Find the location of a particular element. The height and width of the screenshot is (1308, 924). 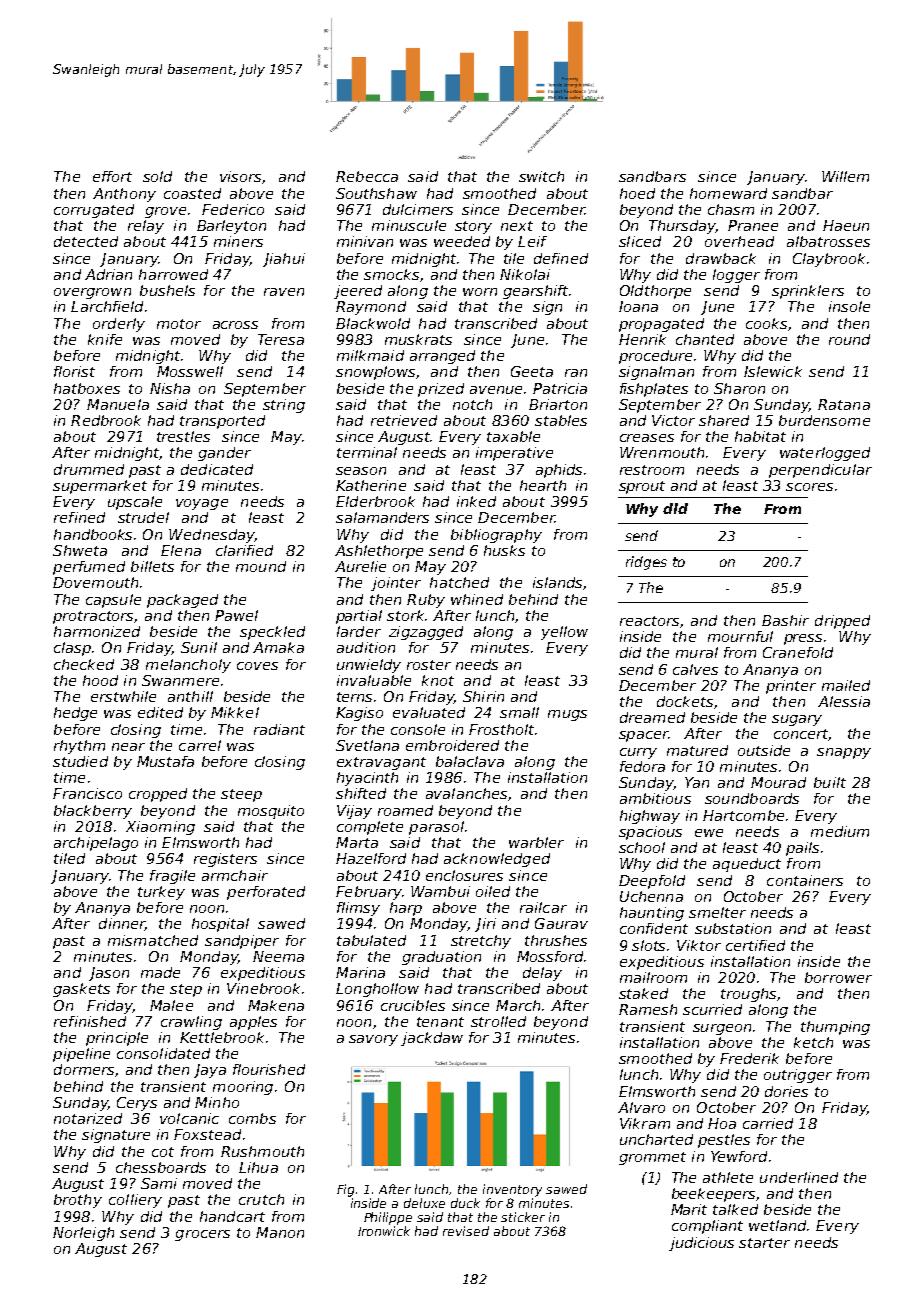

inked is located at coordinates (476, 501).
